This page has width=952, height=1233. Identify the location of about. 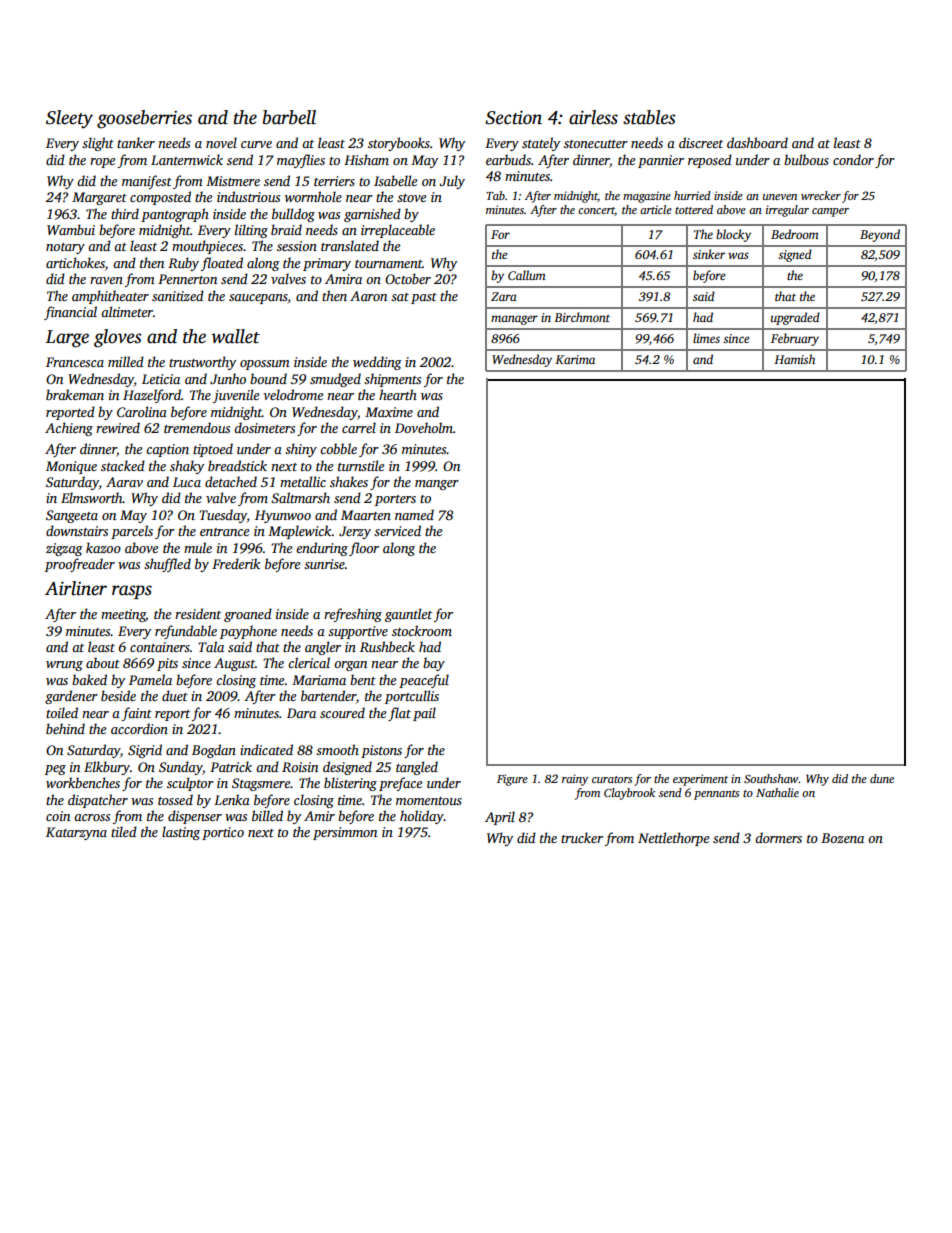
(103, 662).
